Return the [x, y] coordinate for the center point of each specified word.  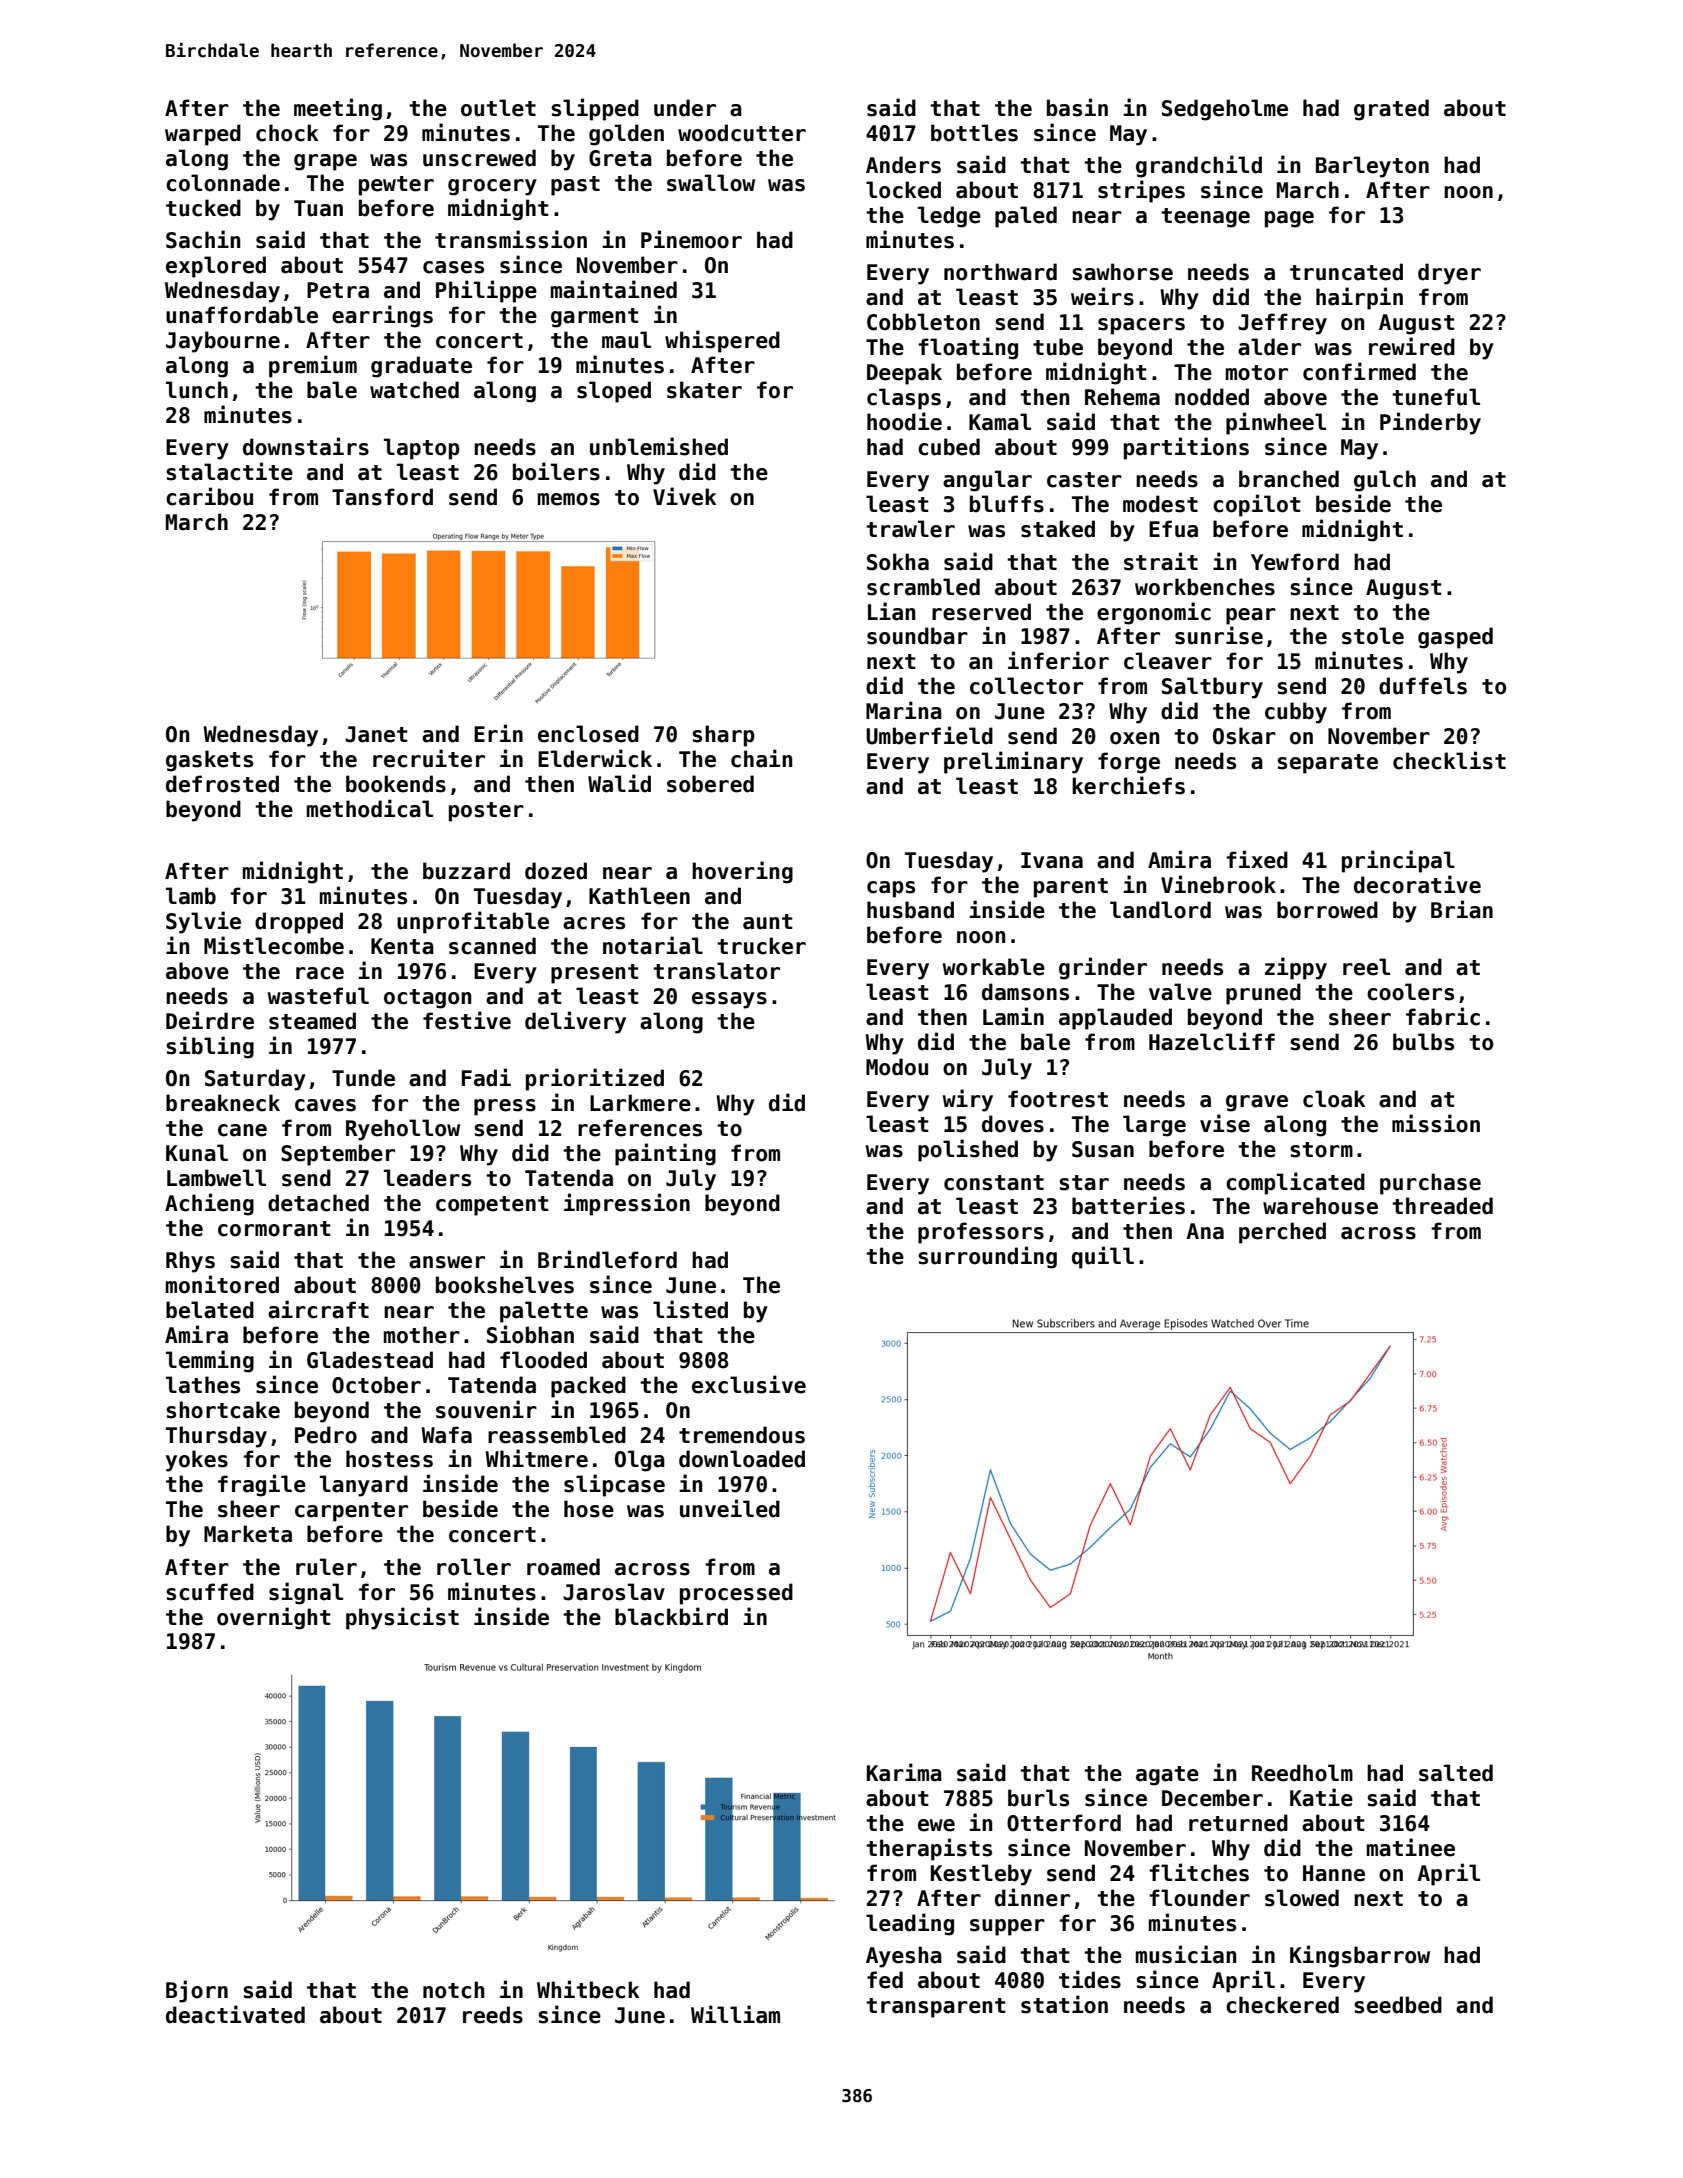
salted [1456, 1773]
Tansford [382, 497]
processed [736, 1594]
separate [1327, 764]
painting [665, 1154]
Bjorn [197, 1991]
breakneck [223, 1103]
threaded [1442, 1206]
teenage [1205, 218]
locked [903, 190]
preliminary [1013, 762]
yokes [197, 1461]
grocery [492, 187]
